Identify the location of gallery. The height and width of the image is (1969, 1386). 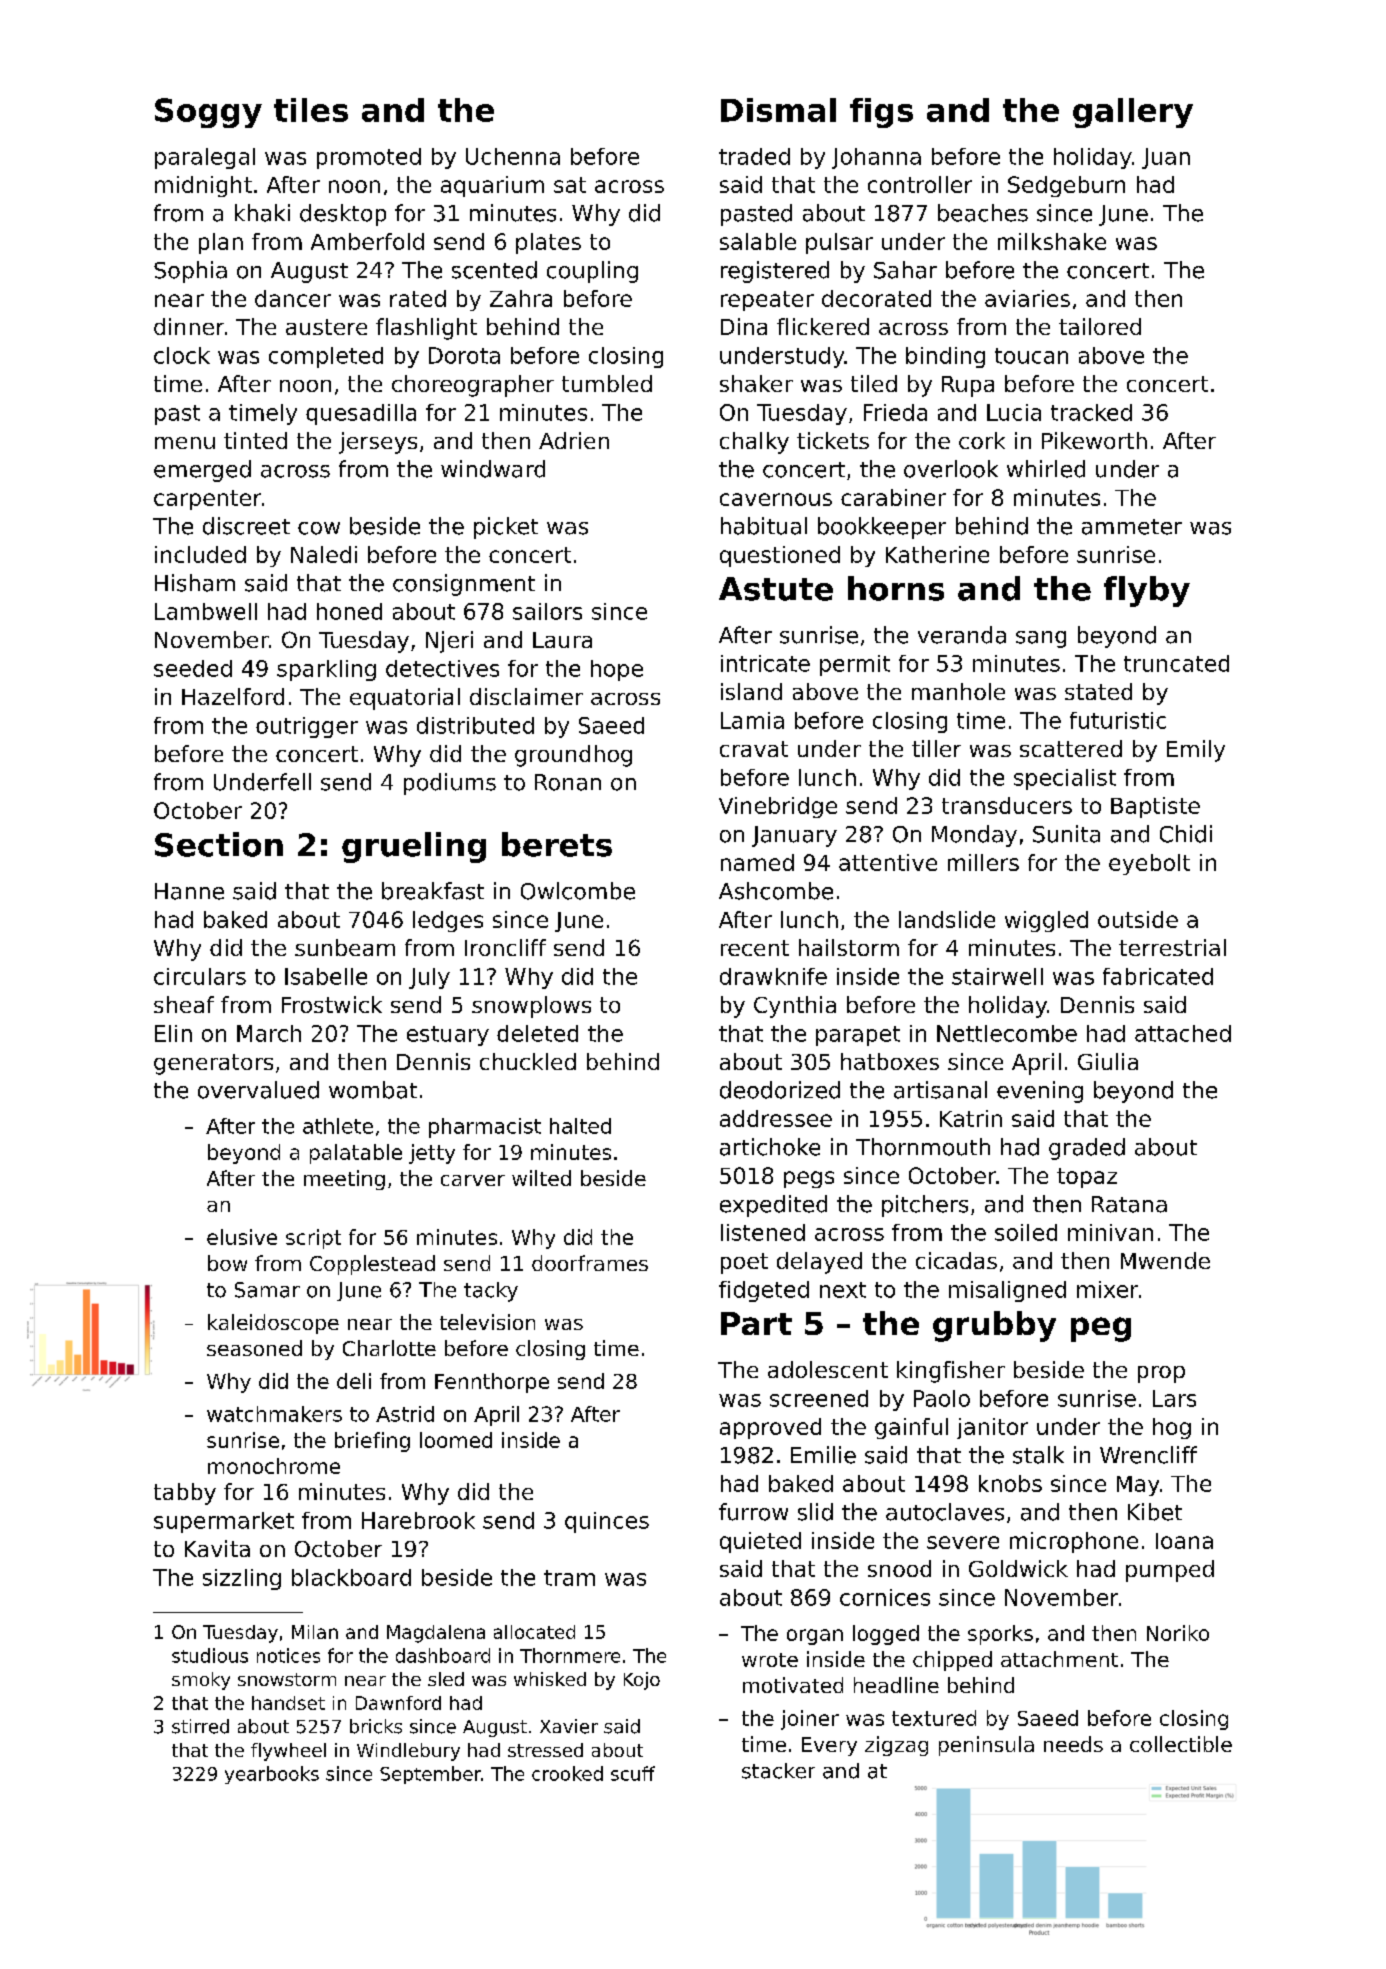
(1133, 113).
